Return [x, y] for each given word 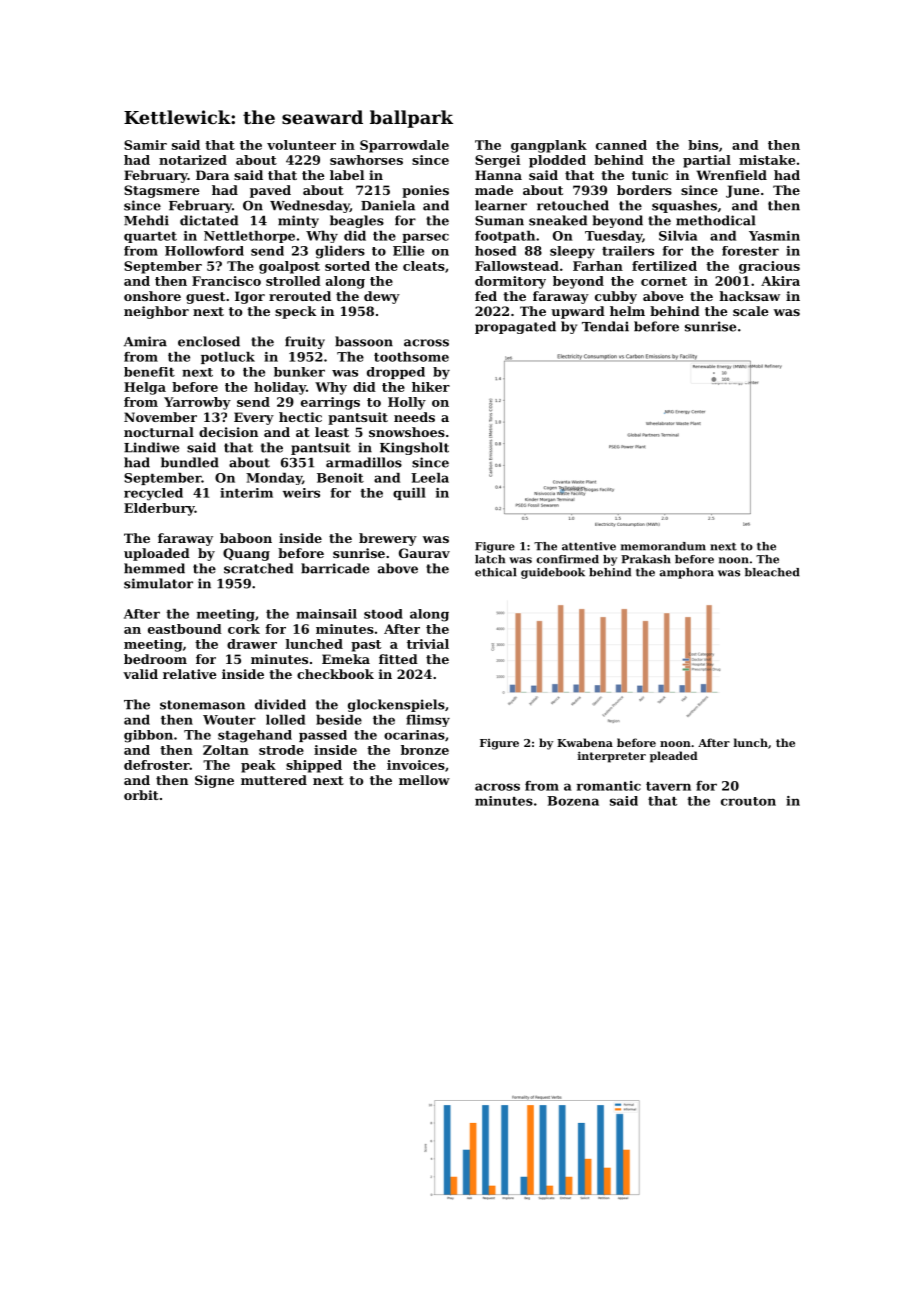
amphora [686, 573]
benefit [149, 372]
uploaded [157, 554]
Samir [145, 145]
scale [750, 311]
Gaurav [424, 553]
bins [703, 145]
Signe [214, 781]
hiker [431, 387]
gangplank [549, 146]
